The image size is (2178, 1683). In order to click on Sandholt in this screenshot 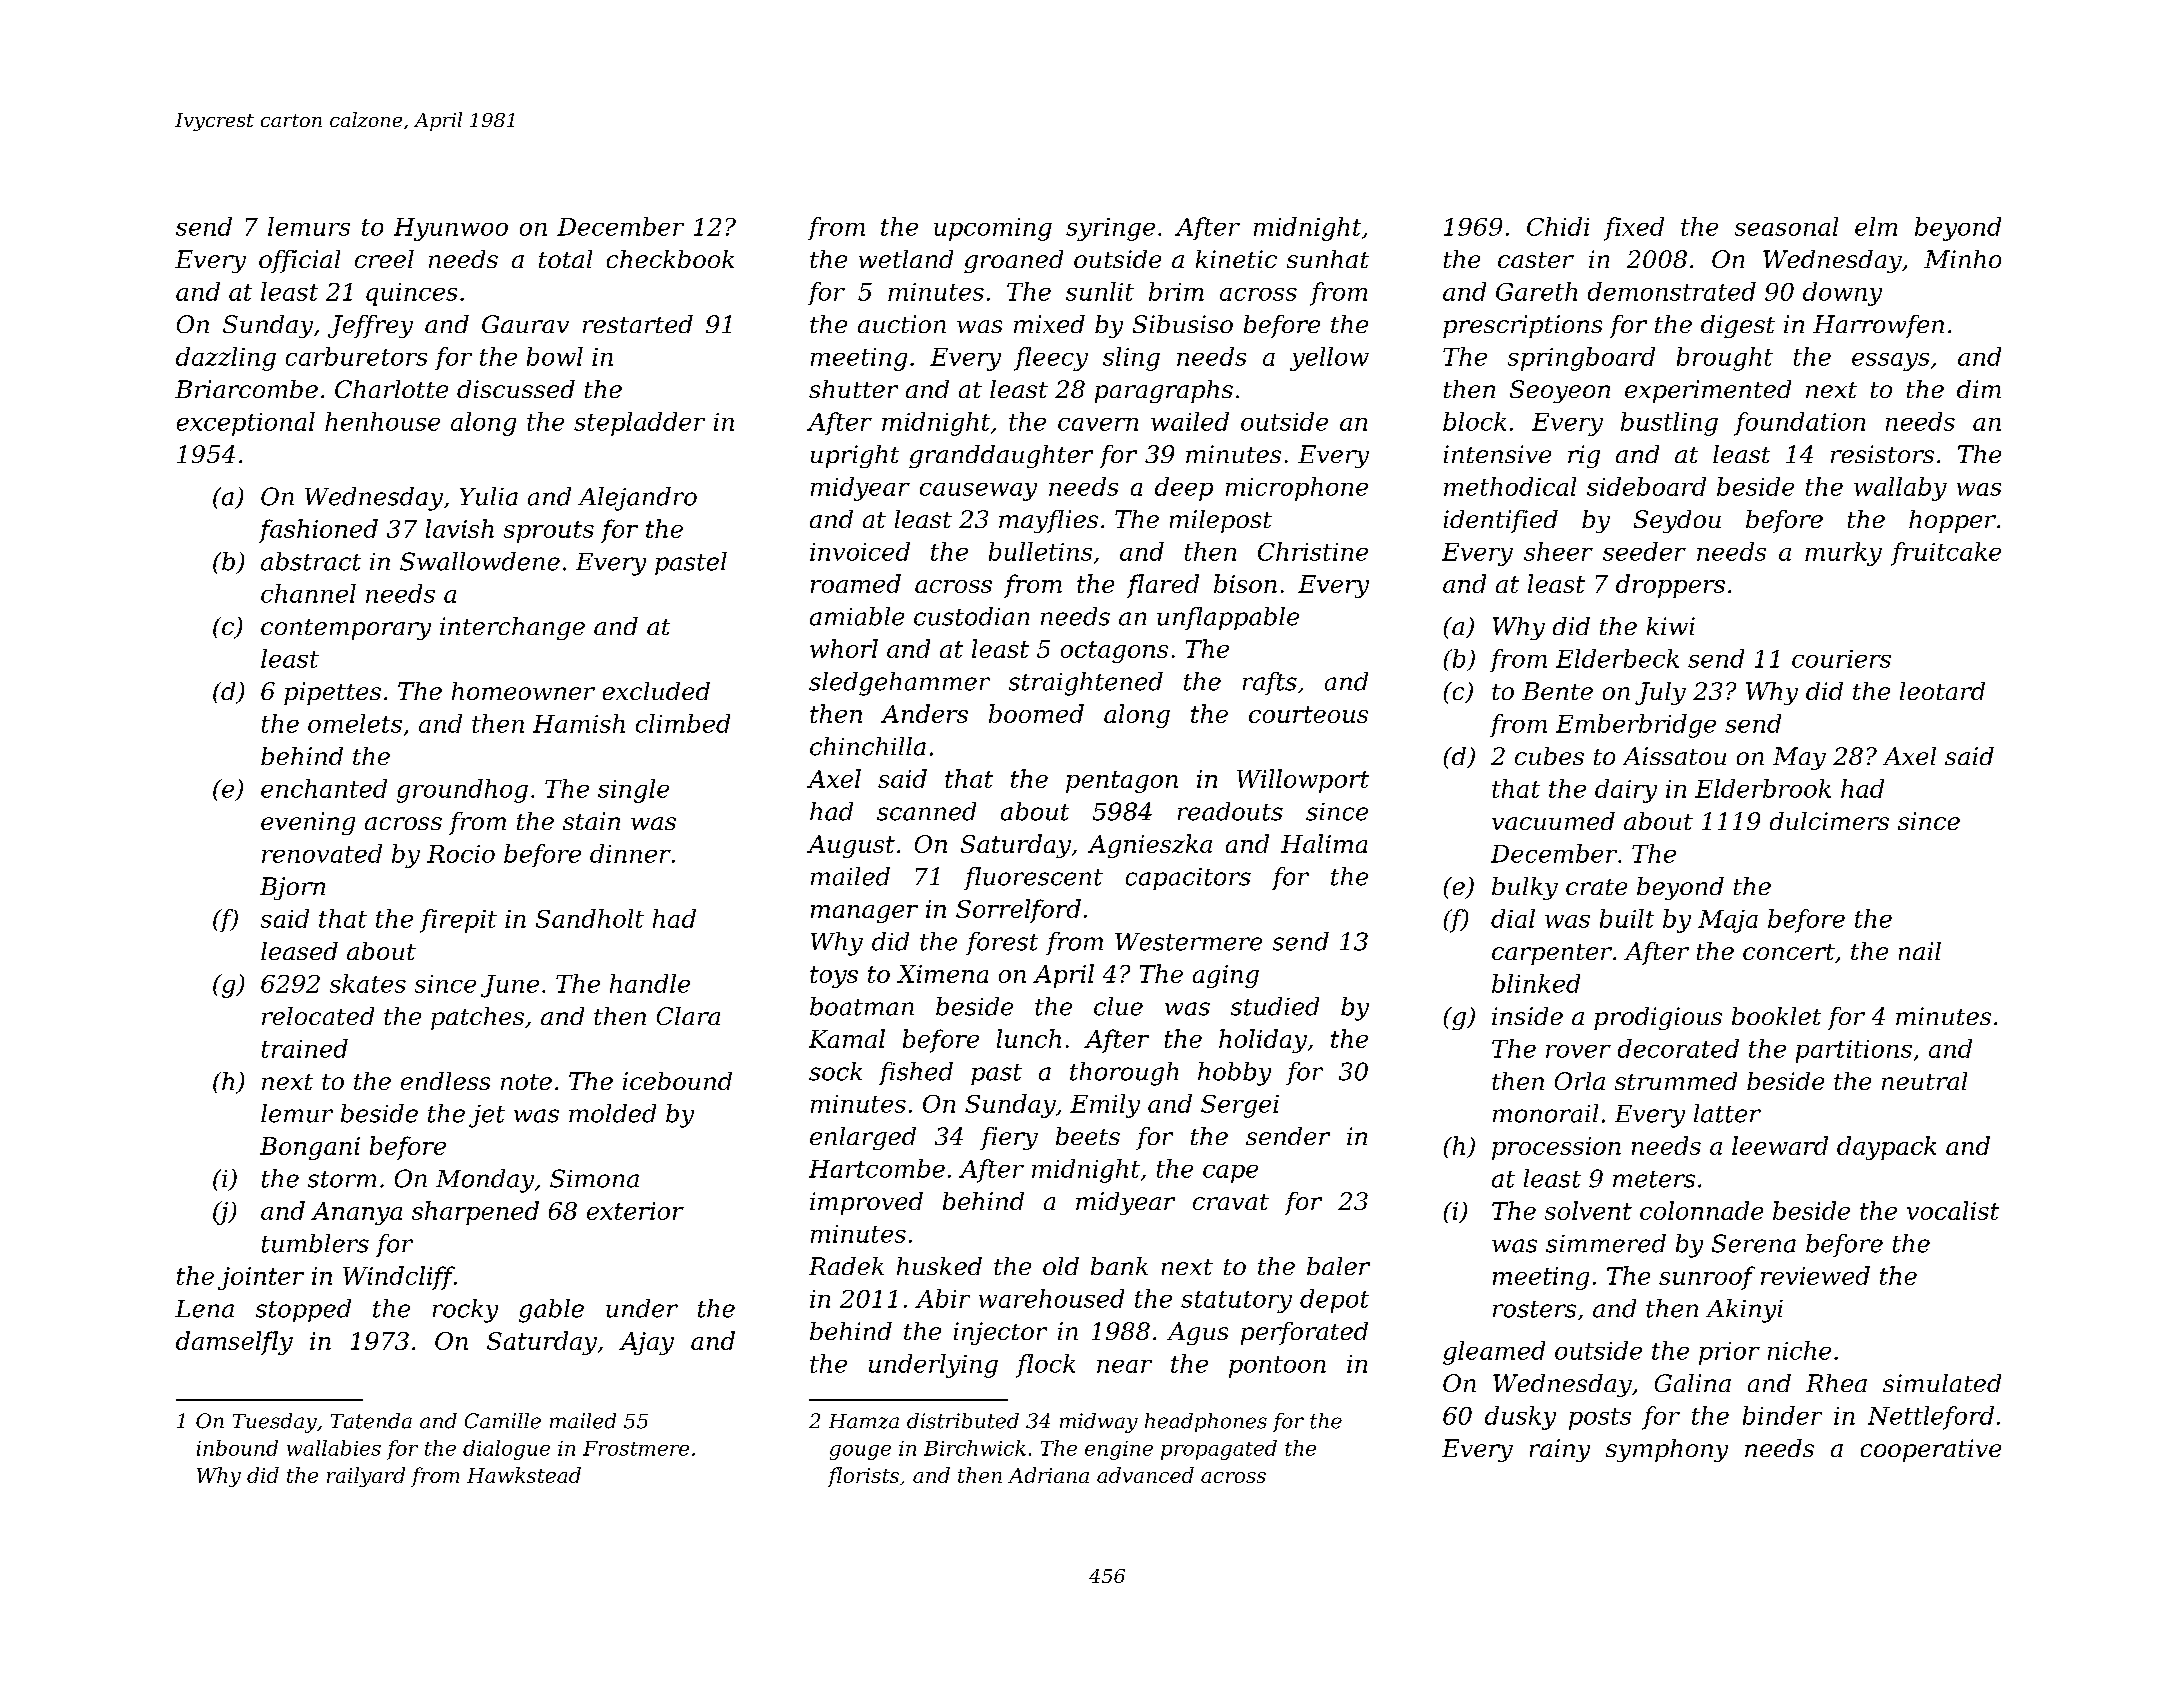, I will do `click(590, 918)`.
